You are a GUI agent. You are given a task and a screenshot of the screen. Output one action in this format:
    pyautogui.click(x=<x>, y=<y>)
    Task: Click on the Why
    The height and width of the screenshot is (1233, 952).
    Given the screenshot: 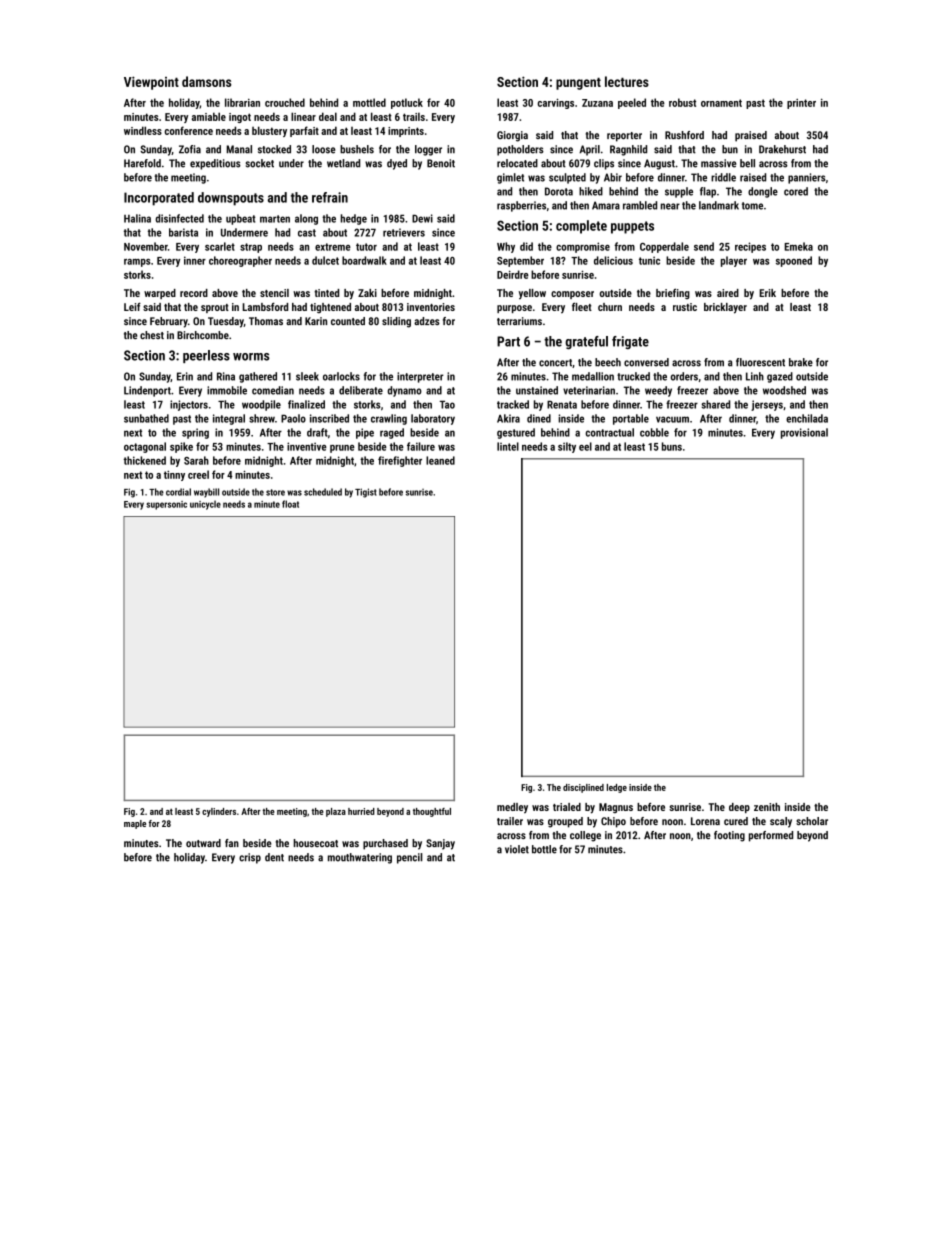 What is the action you would take?
    pyautogui.click(x=506, y=247)
